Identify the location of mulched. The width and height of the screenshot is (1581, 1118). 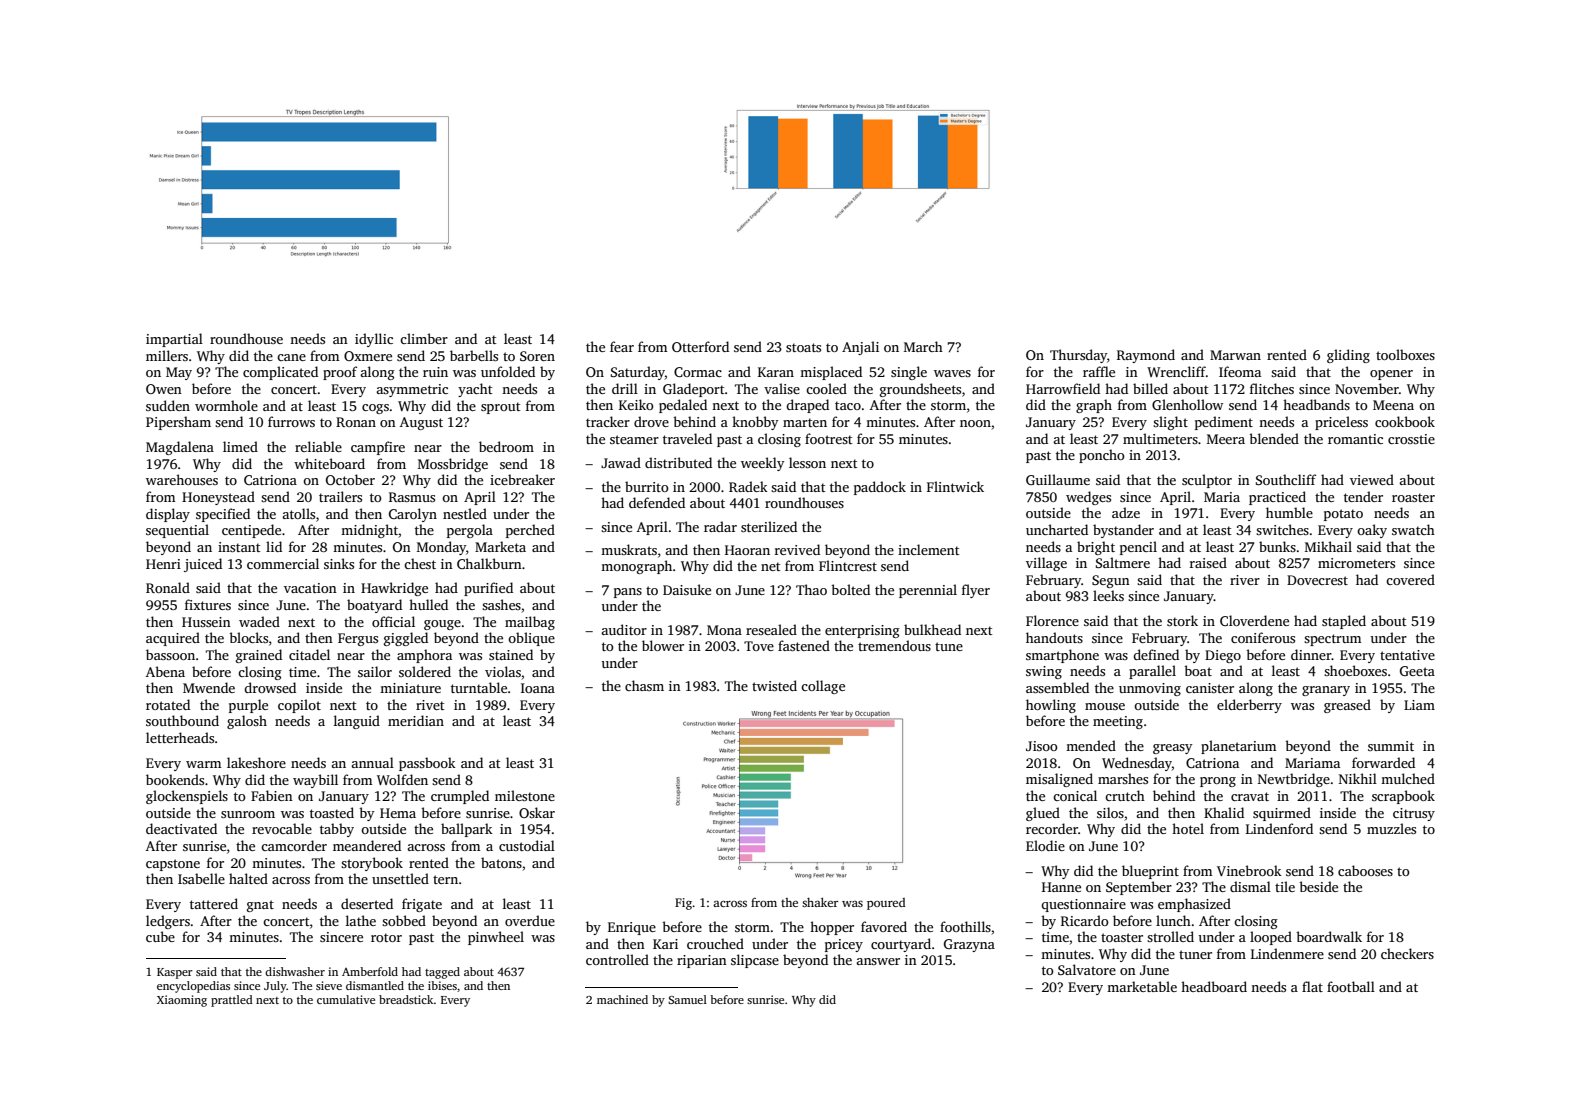
(1408, 778).
